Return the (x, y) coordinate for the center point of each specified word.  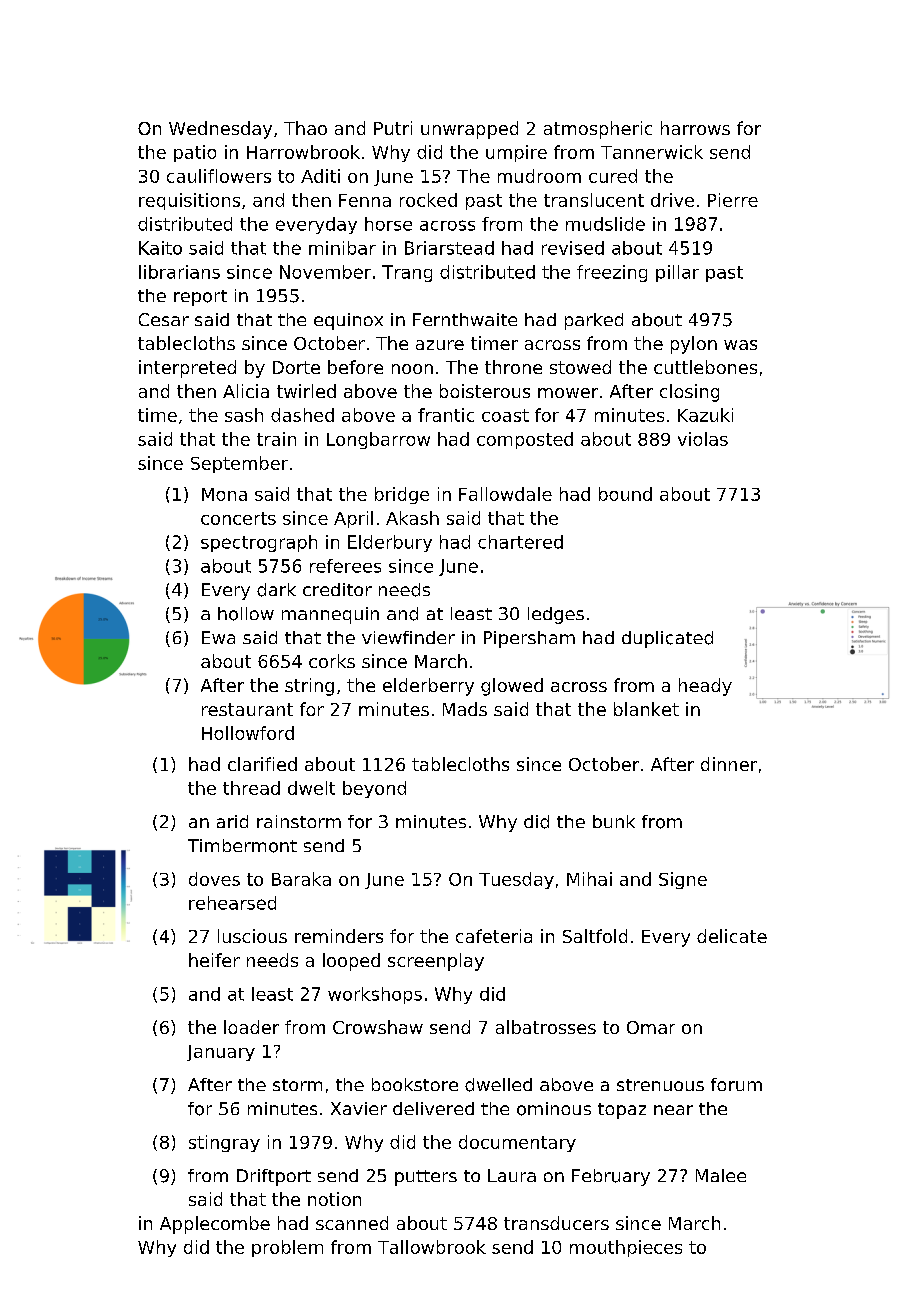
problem (287, 1248)
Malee (721, 1175)
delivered (433, 1108)
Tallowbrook (432, 1247)
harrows (695, 128)
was (740, 345)
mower (568, 393)
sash (244, 415)
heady (705, 687)
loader (251, 1027)
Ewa (218, 637)
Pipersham (529, 639)
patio (195, 153)
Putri (393, 128)
